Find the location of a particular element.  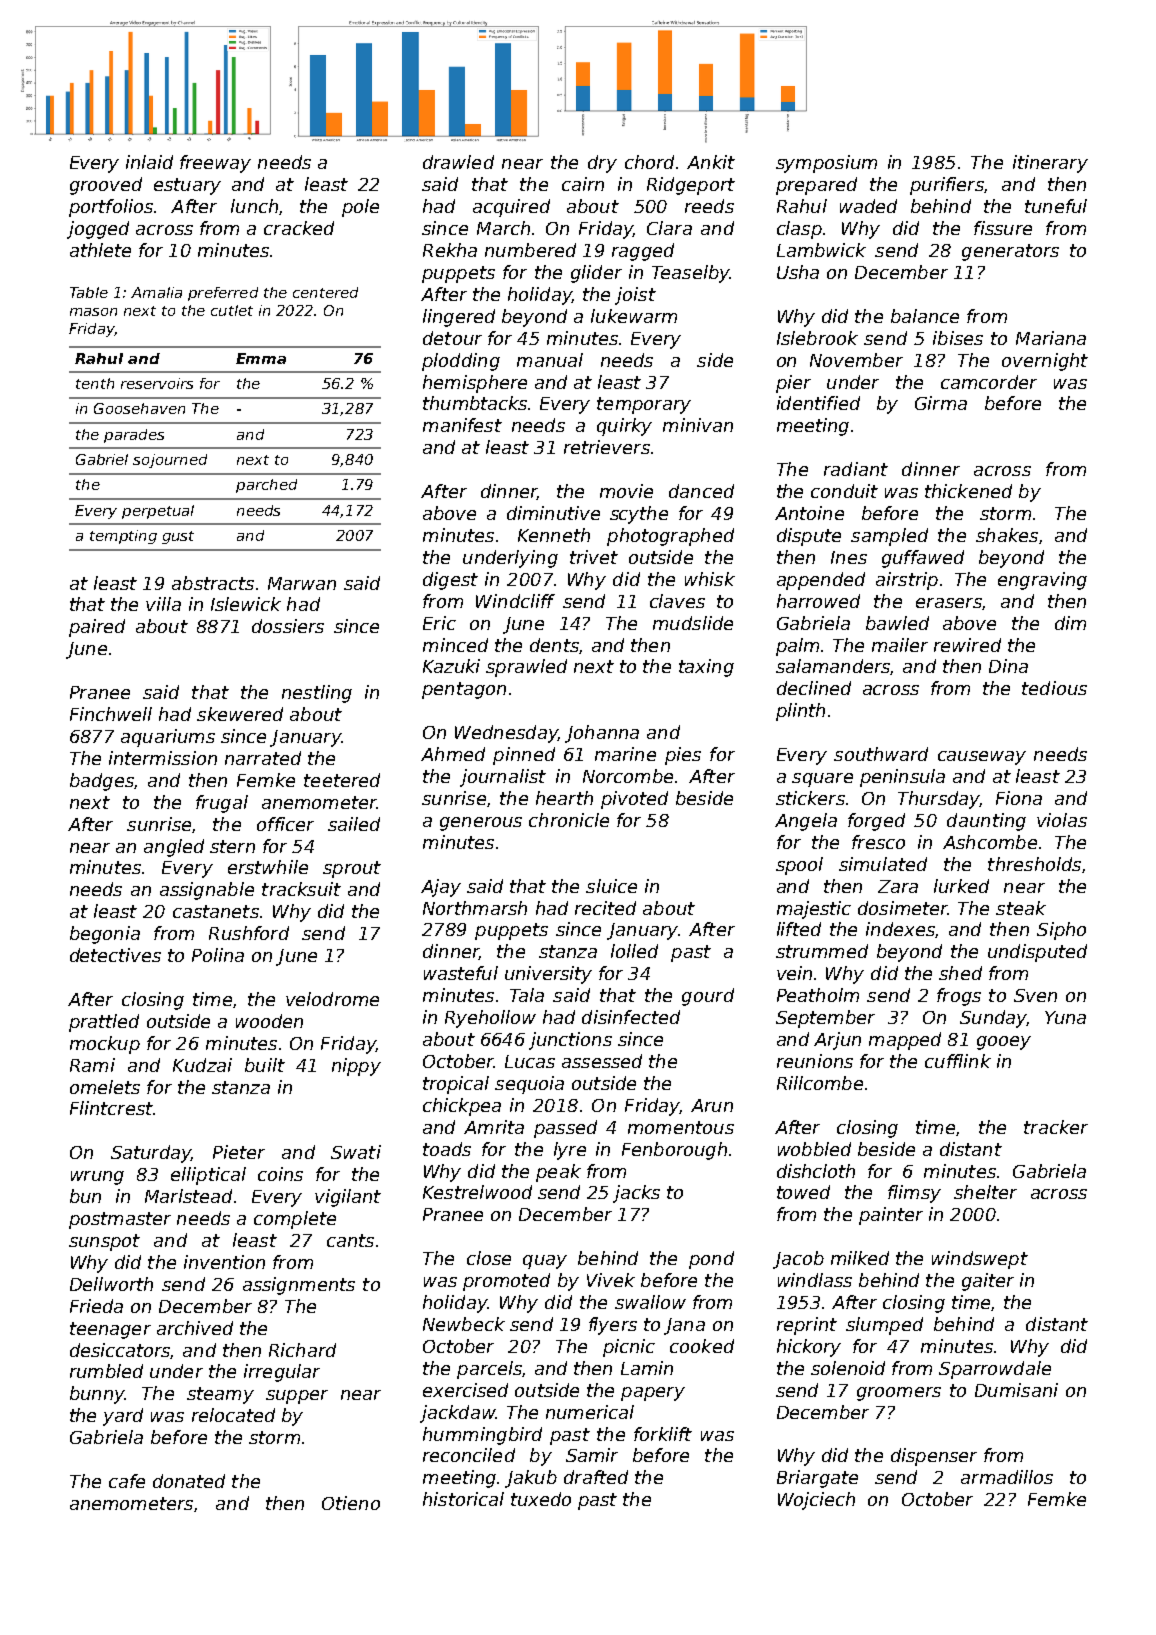

symposium is located at coordinates (826, 164).
